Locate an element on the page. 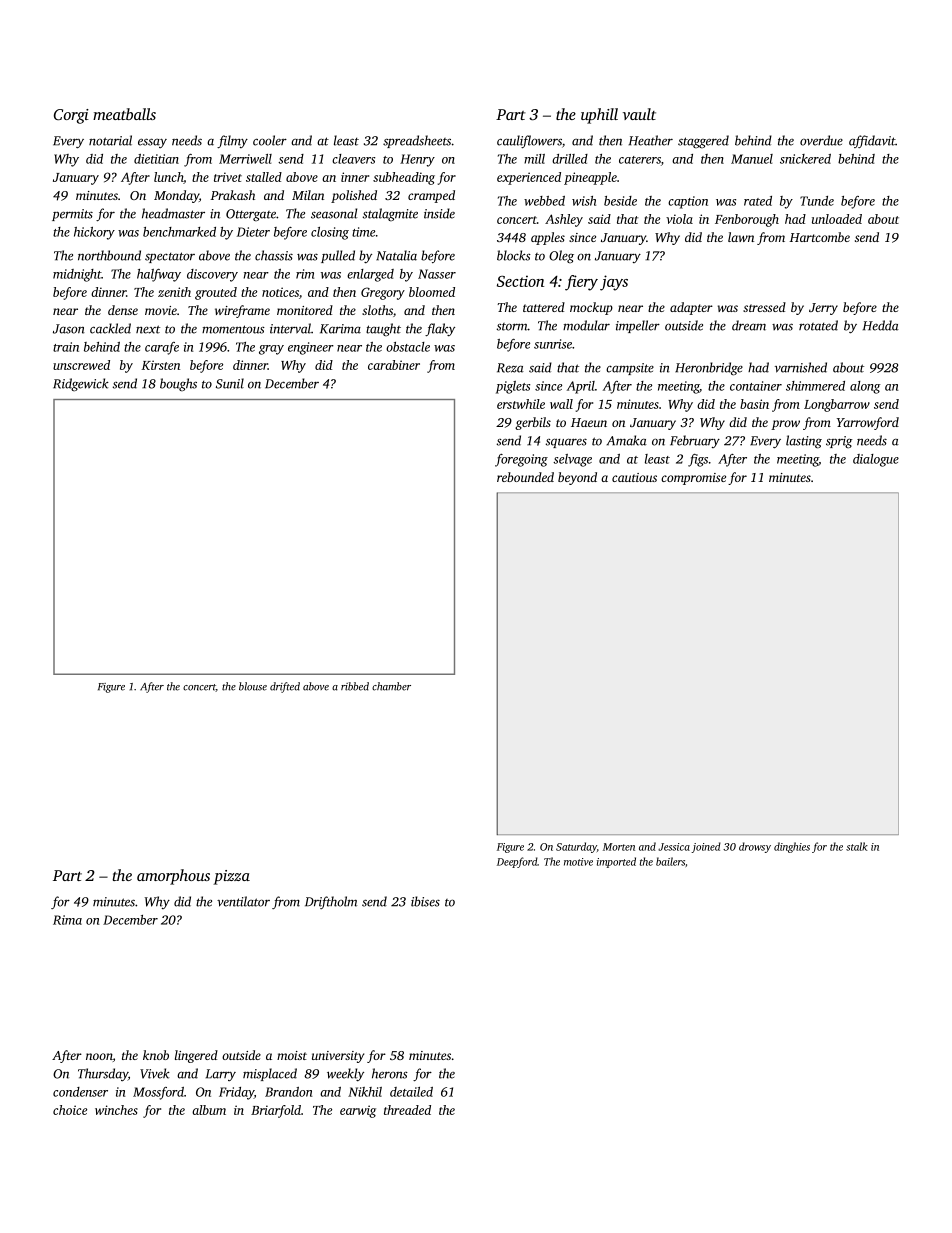 The width and height of the document is (952, 1233). dinghies is located at coordinates (792, 847).
